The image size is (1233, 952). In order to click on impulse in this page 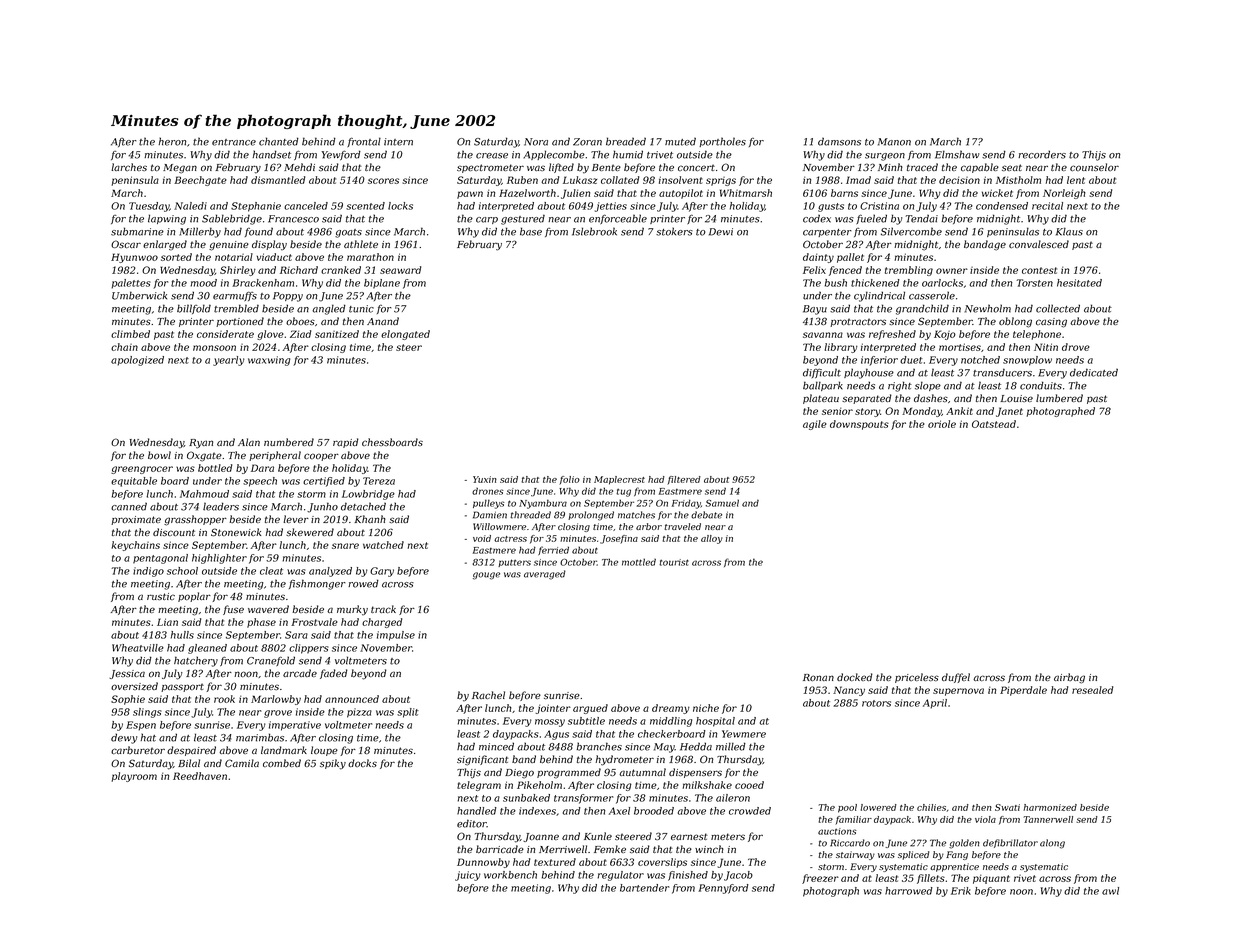, I will do `click(396, 636)`.
